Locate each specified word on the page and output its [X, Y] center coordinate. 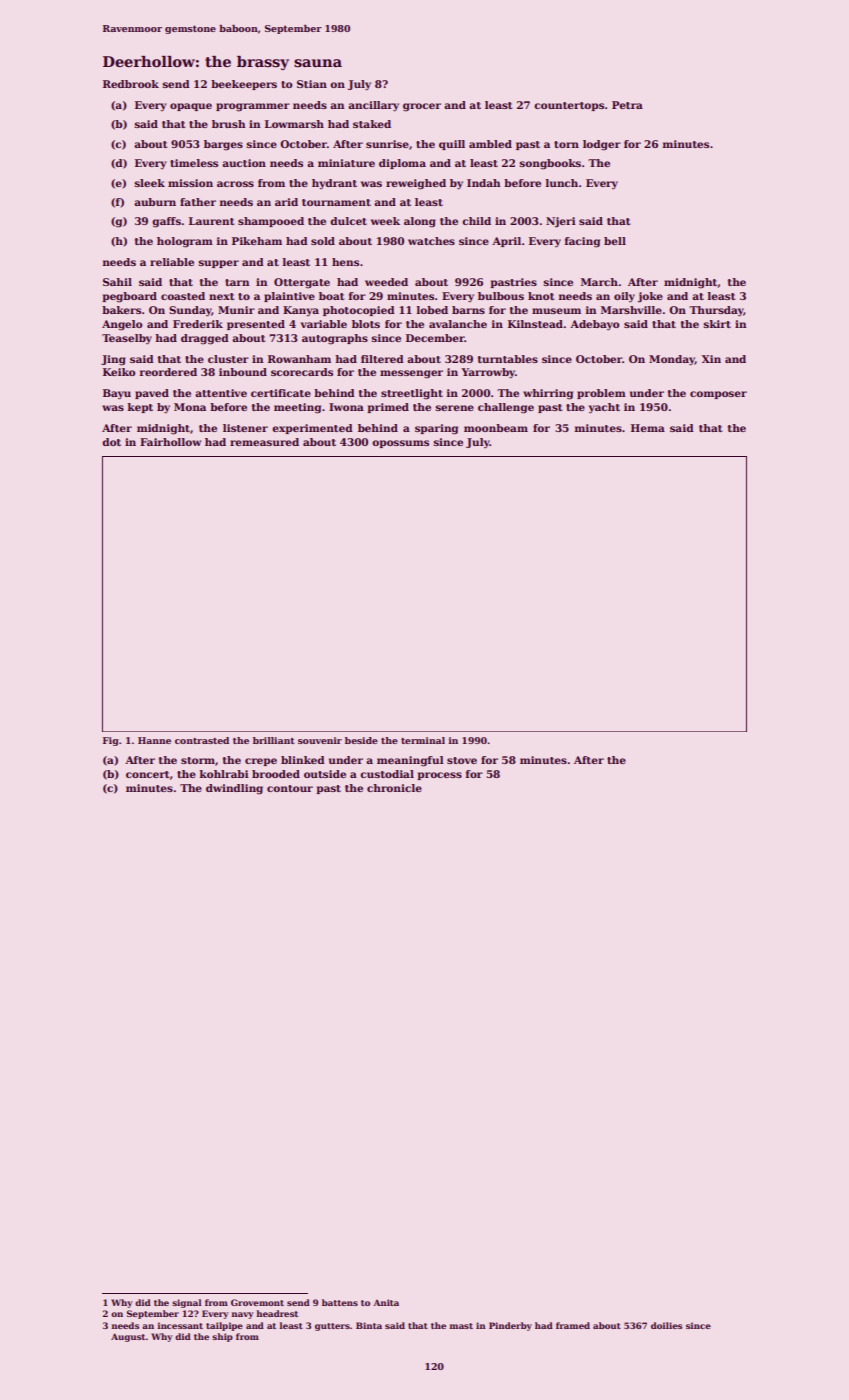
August [128, 1337]
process [439, 776]
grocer [422, 107]
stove [462, 760]
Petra [627, 105]
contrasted [202, 740]
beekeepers [244, 85]
